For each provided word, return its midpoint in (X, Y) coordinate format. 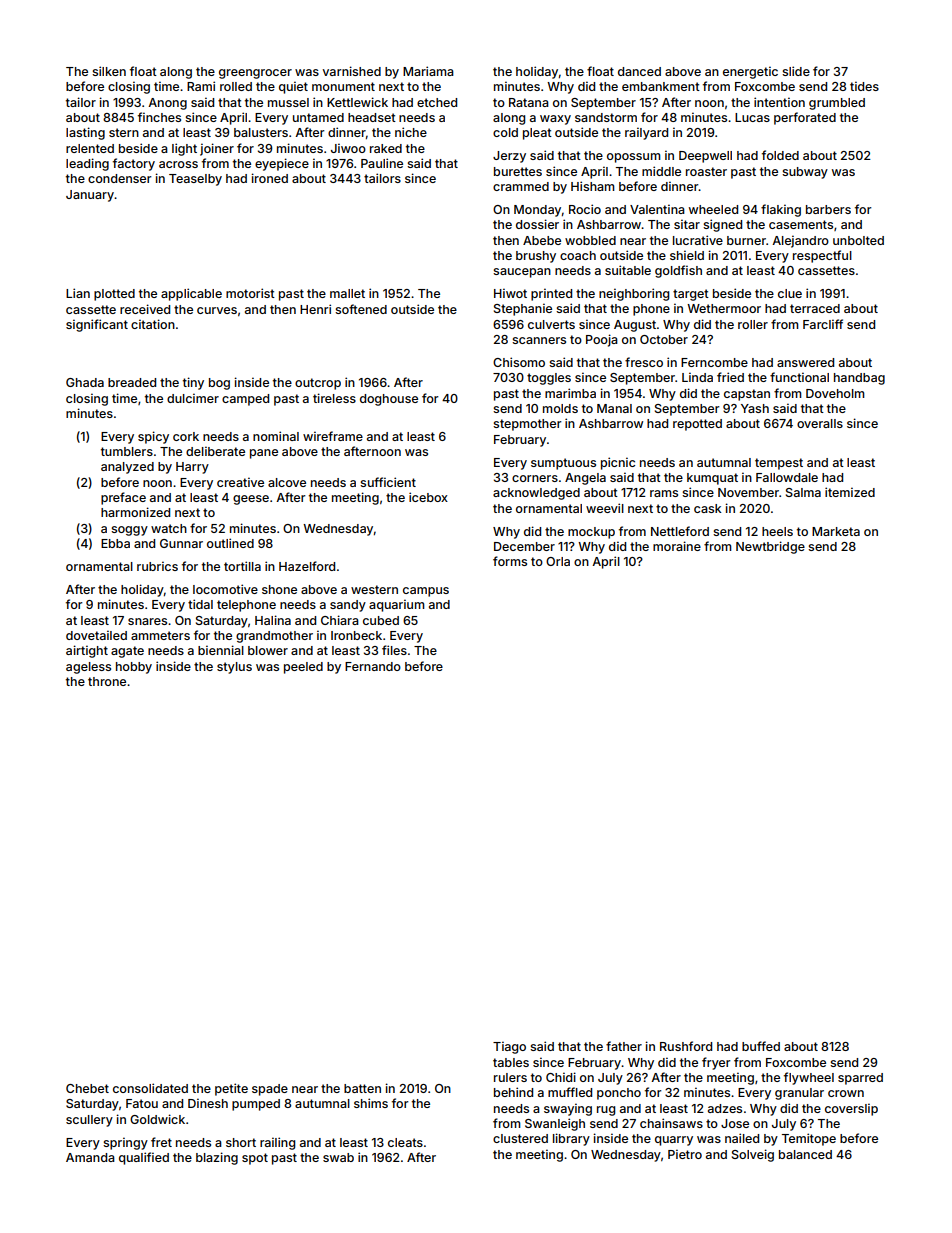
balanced (805, 1154)
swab (338, 1157)
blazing (217, 1158)
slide (796, 71)
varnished (352, 71)
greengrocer (255, 74)
